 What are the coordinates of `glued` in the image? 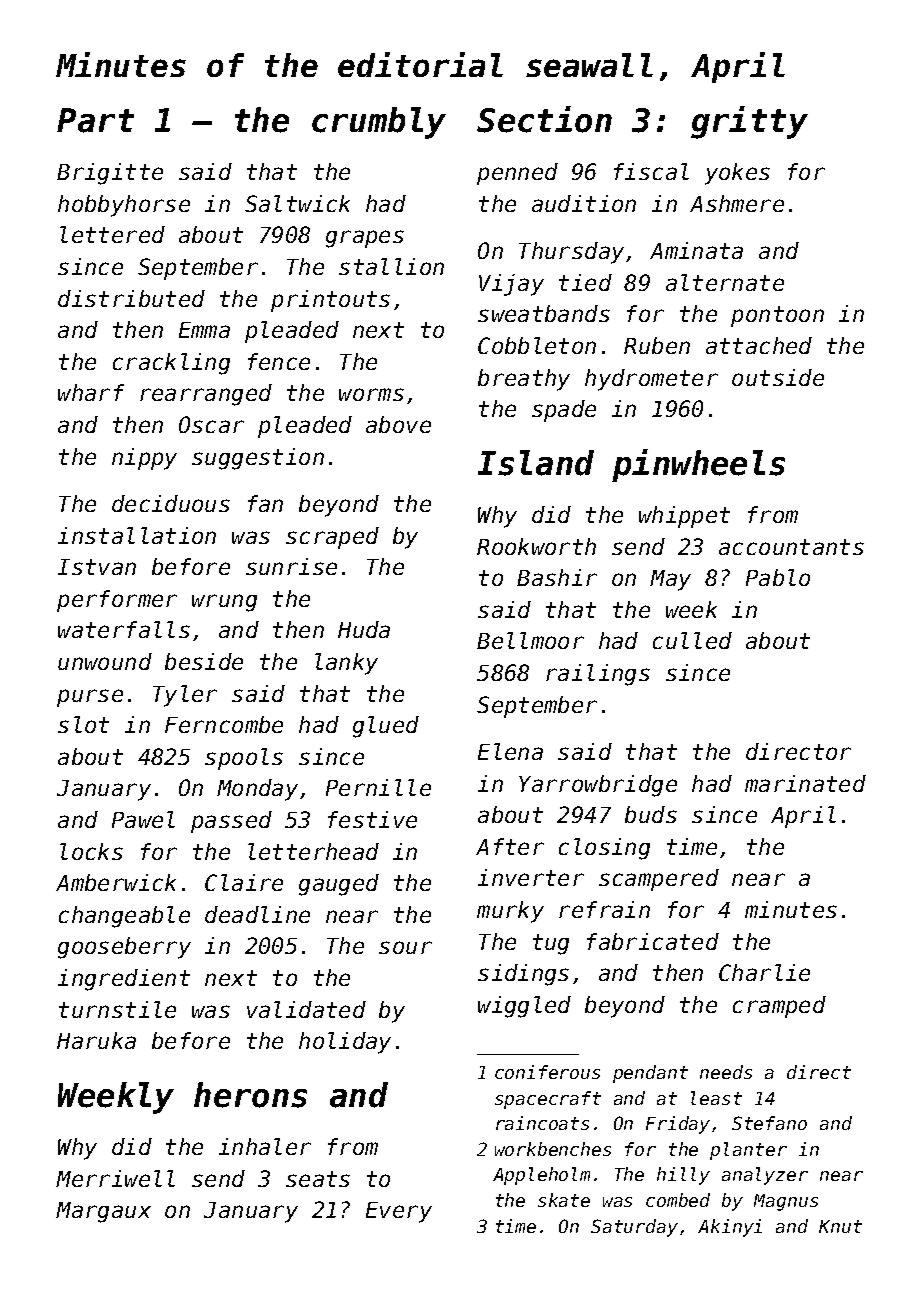 It's located at (386, 727).
